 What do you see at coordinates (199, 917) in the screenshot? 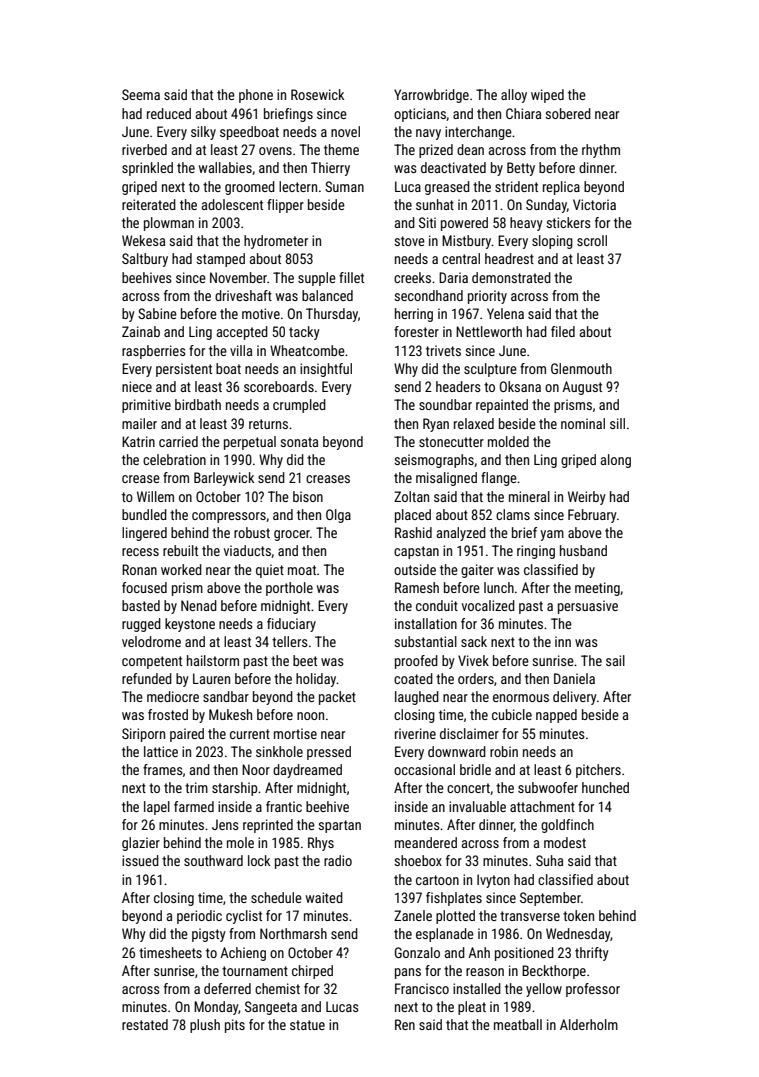
I see `periodic` at bounding box center [199, 917].
